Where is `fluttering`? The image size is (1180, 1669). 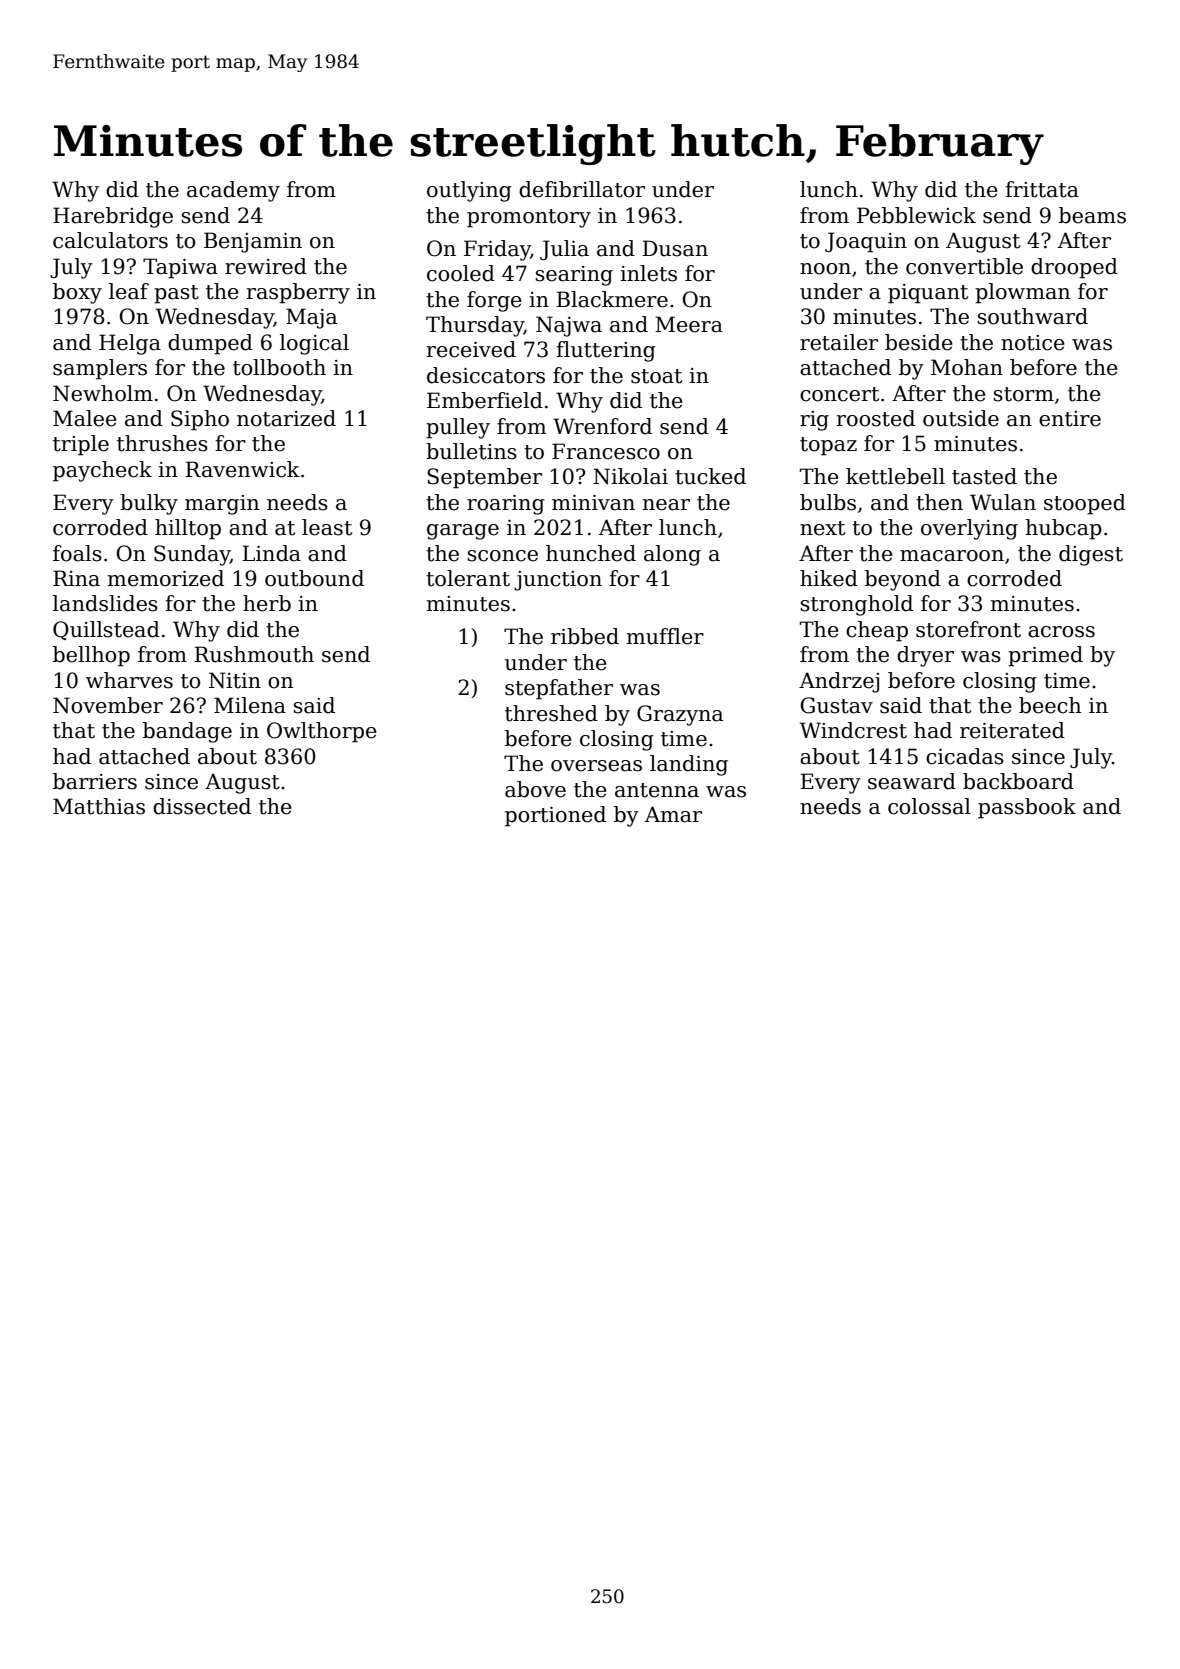 fluttering is located at coordinates (606, 351).
